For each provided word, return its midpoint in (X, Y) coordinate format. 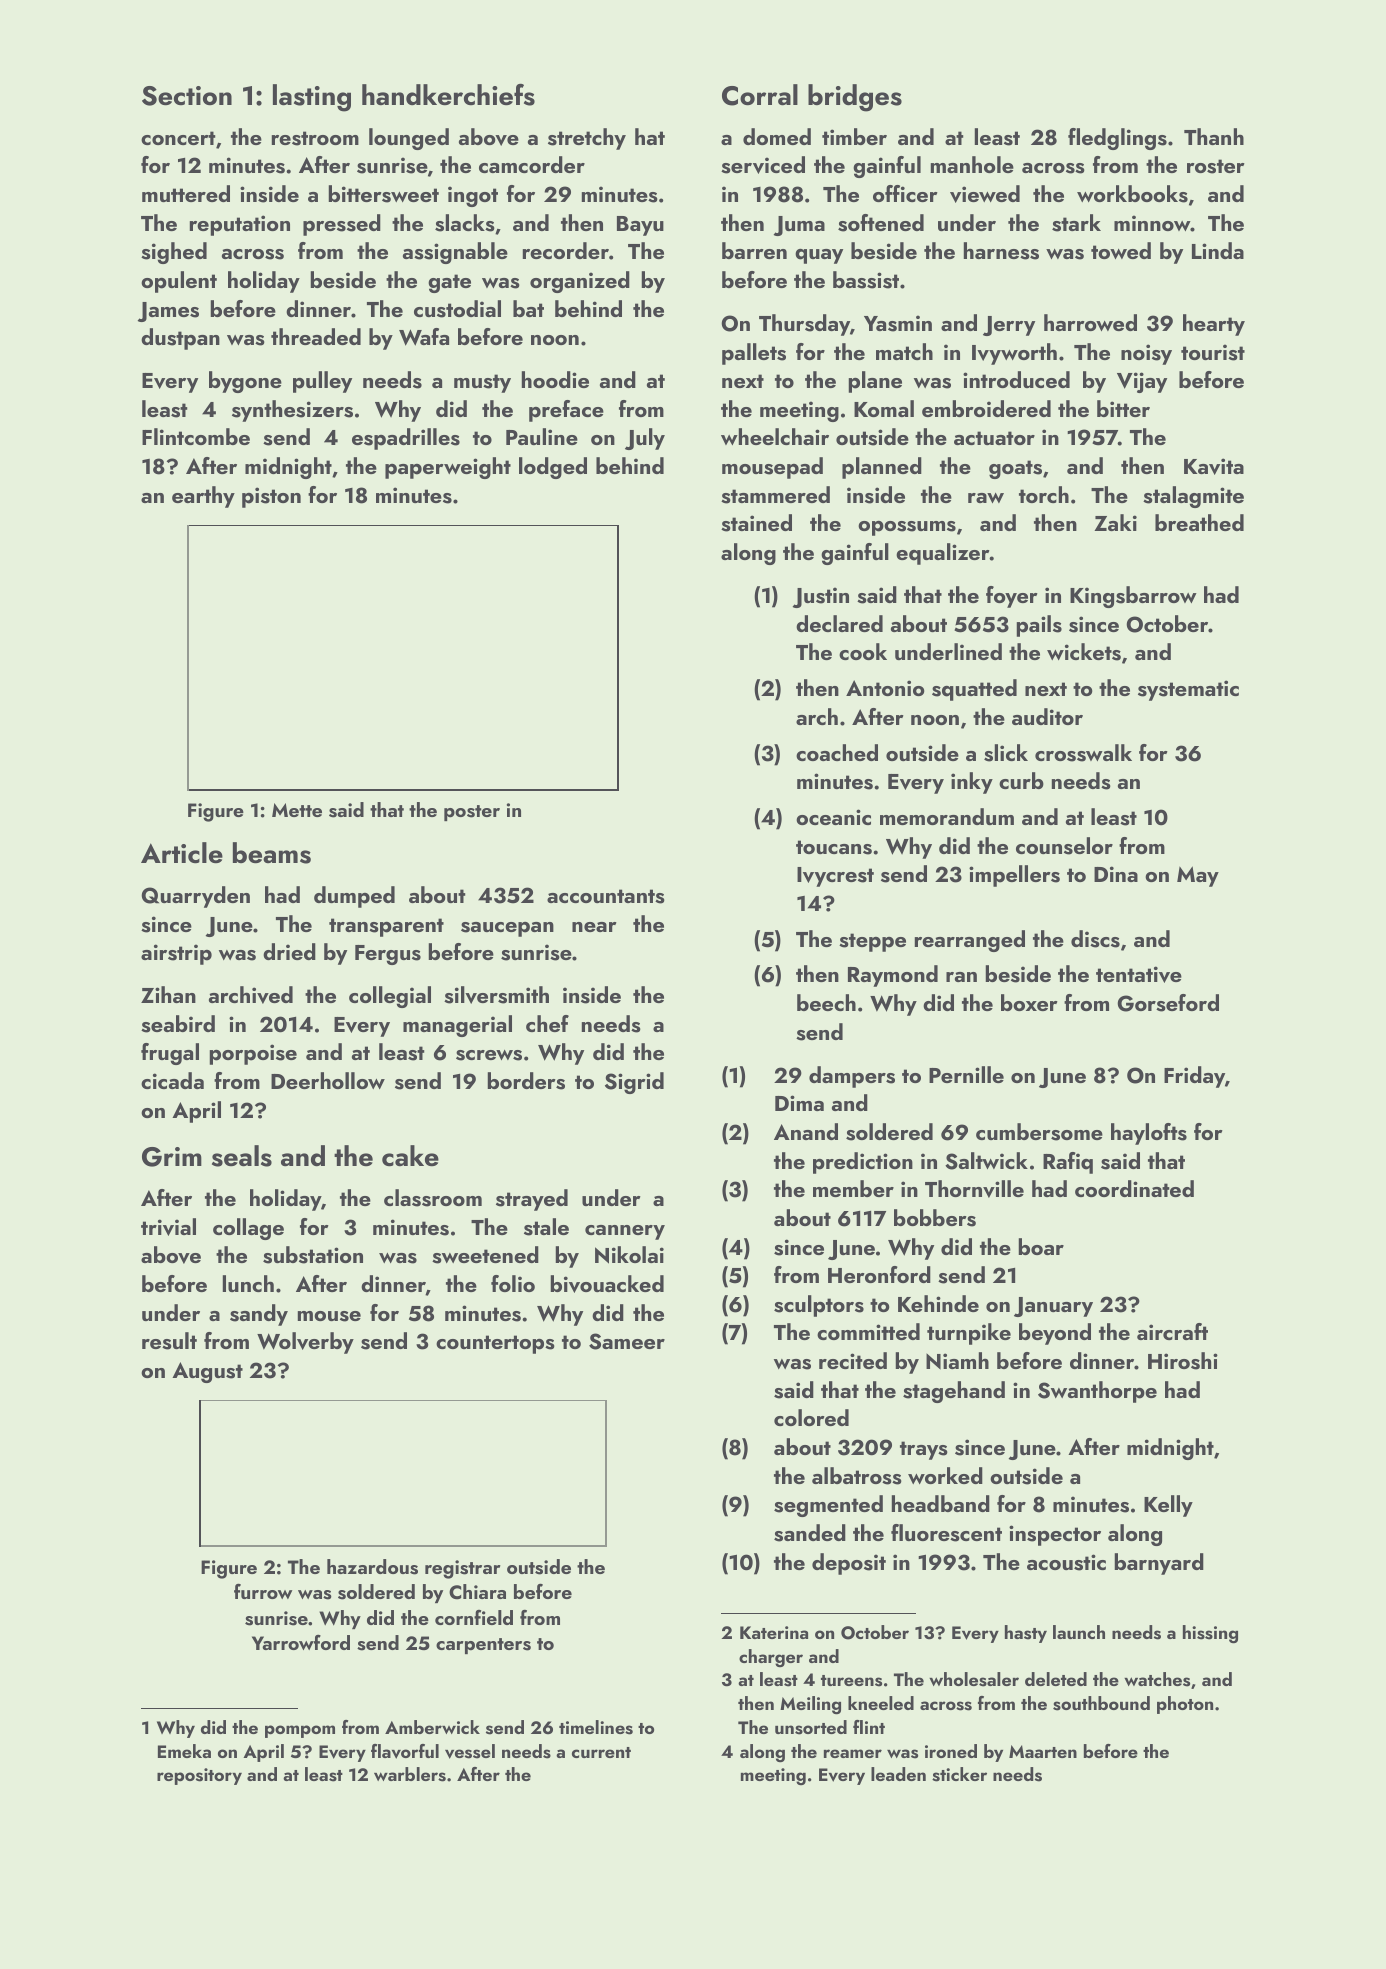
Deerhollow (328, 1080)
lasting (312, 98)
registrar (463, 1569)
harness (1001, 251)
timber (854, 136)
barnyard (1159, 1564)
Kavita (1214, 466)
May (1198, 876)
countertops (495, 1344)
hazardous (372, 1567)
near (594, 927)
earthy (203, 497)
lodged (553, 468)
